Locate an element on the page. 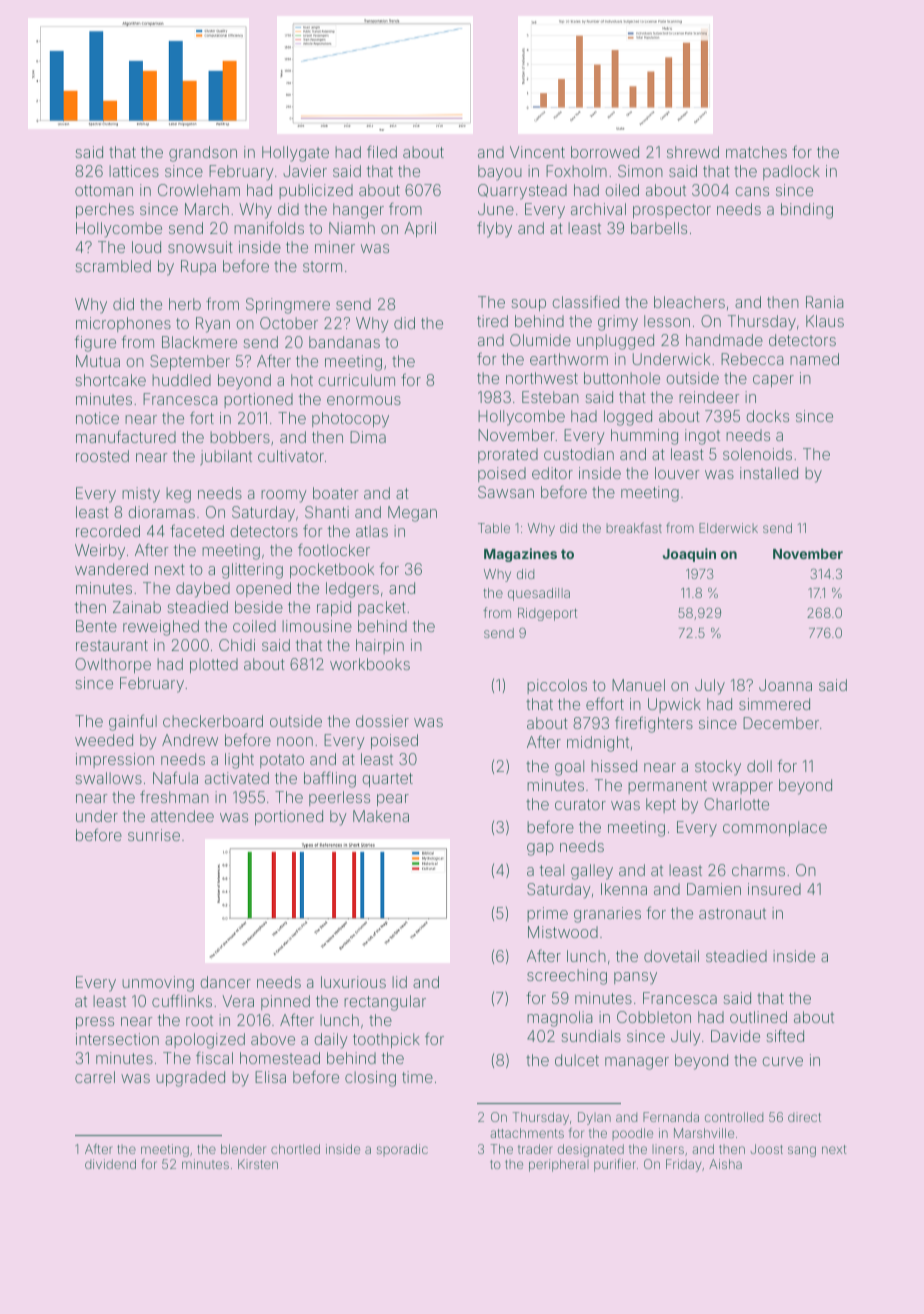  astronaut is located at coordinates (732, 913).
